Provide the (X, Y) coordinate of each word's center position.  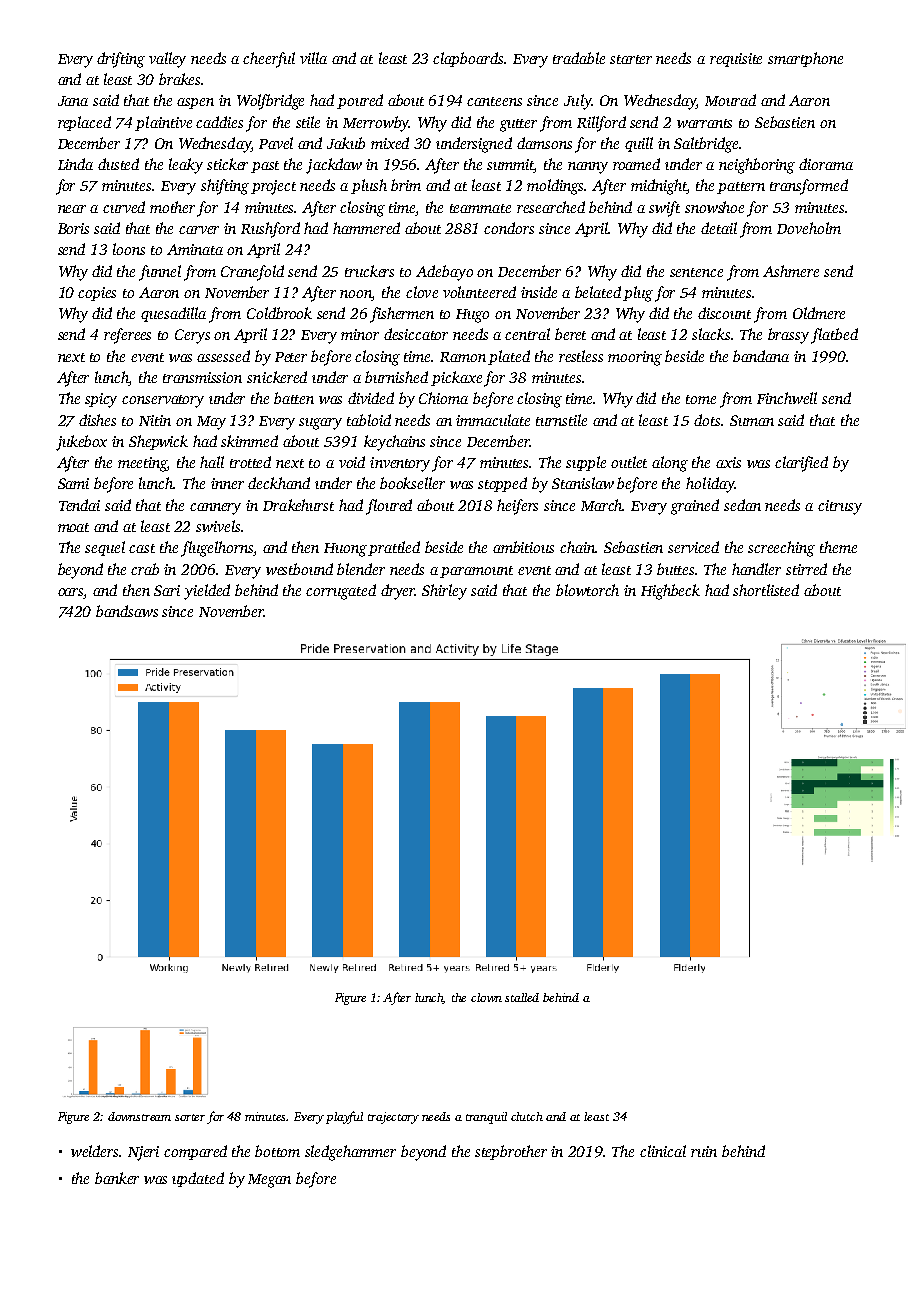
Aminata (195, 249)
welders (95, 1151)
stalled (522, 997)
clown (486, 997)
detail (719, 228)
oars (71, 593)
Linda (75, 164)
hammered (366, 228)
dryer (398, 592)
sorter (190, 1117)
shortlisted (766, 590)
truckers (369, 271)
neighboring (757, 166)
